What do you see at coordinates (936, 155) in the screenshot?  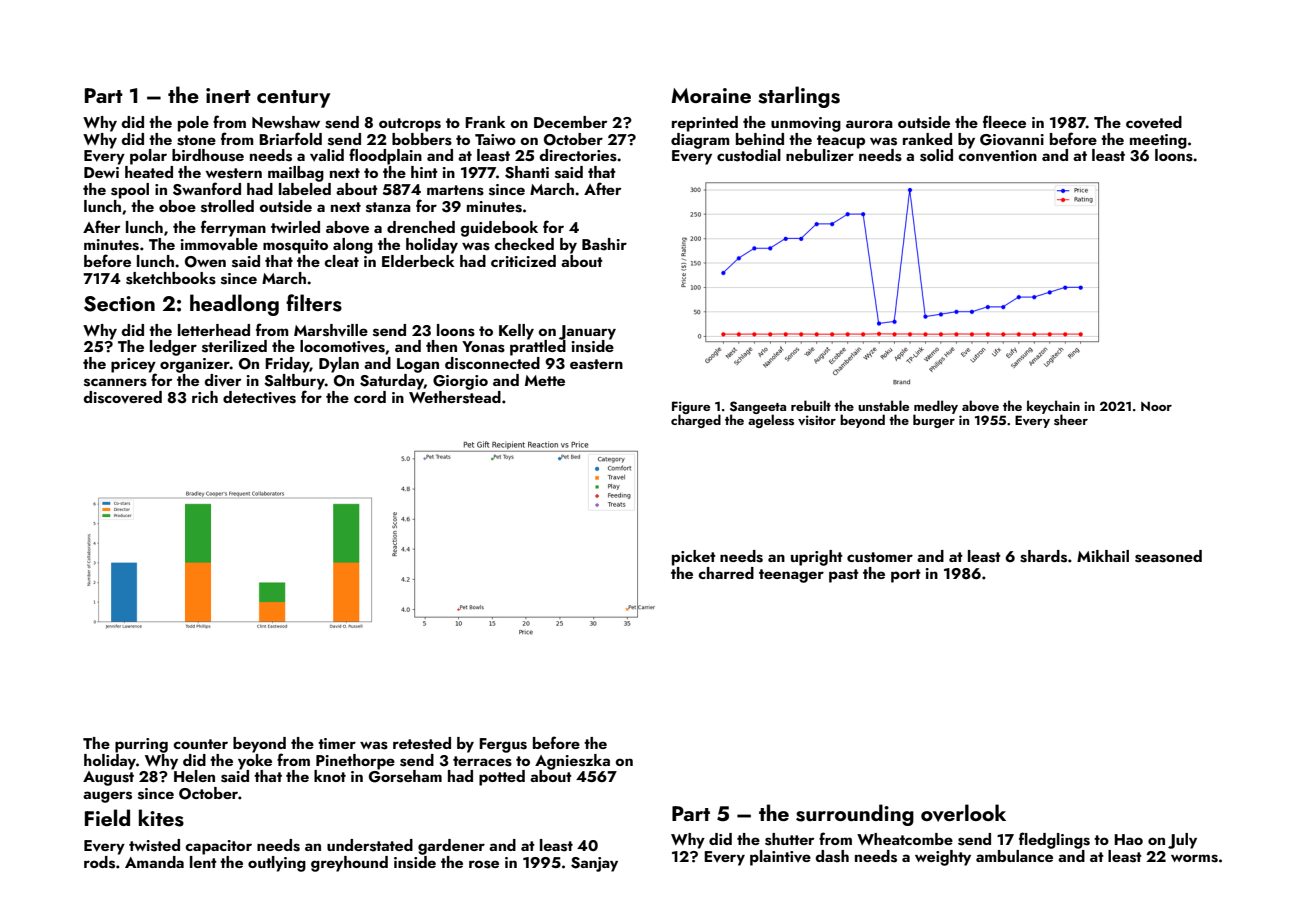 I see `solid` at bounding box center [936, 155].
